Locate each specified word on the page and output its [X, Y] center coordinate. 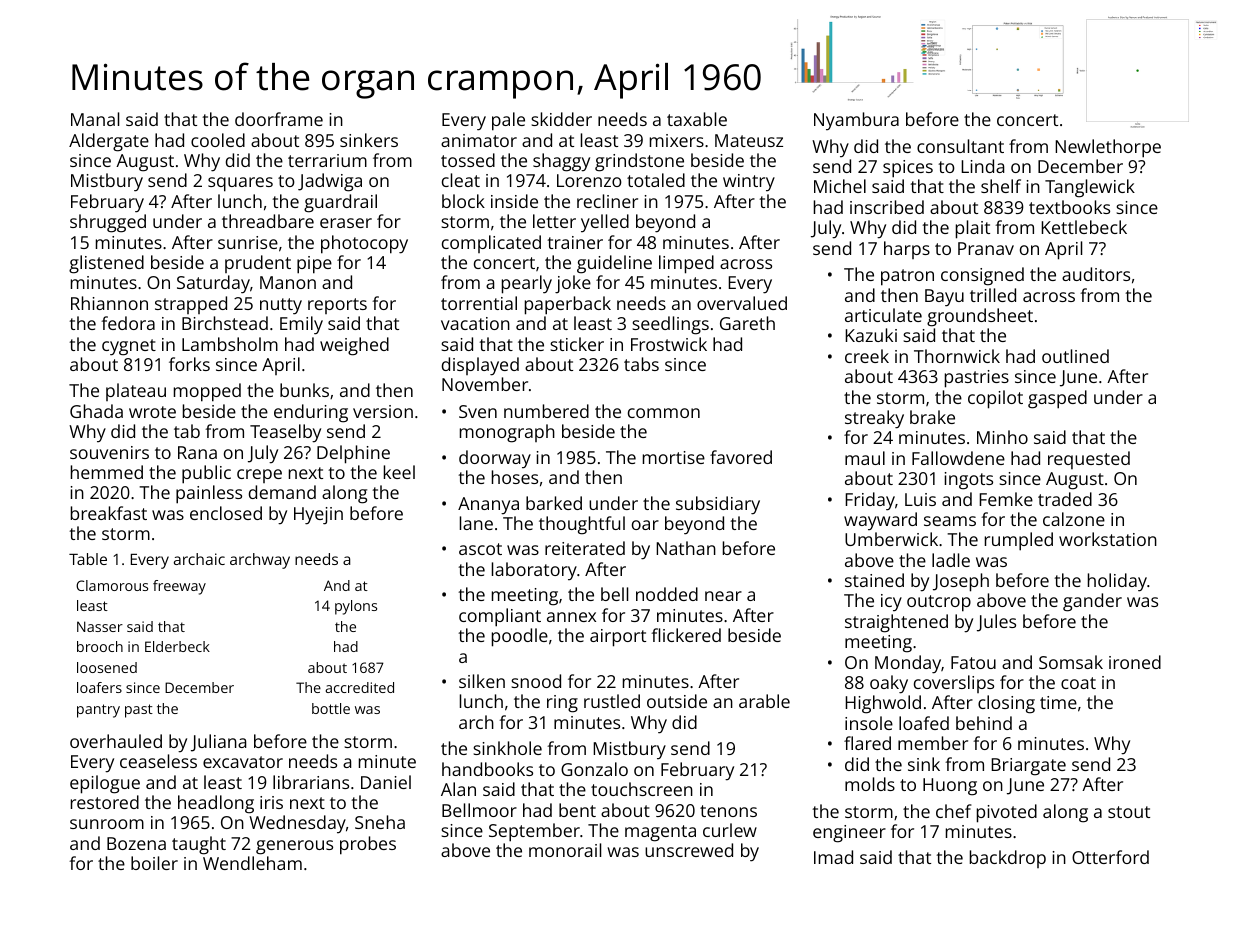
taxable [697, 119]
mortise [674, 457]
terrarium [327, 160]
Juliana [218, 743]
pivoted [1007, 813]
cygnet [129, 347]
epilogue [105, 784]
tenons [728, 811]
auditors [1096, 274]
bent [577, 810]
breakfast [109, 513]
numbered [546, 411]
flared [867, 743]
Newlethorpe [1108, 148]
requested [1089, 460]
